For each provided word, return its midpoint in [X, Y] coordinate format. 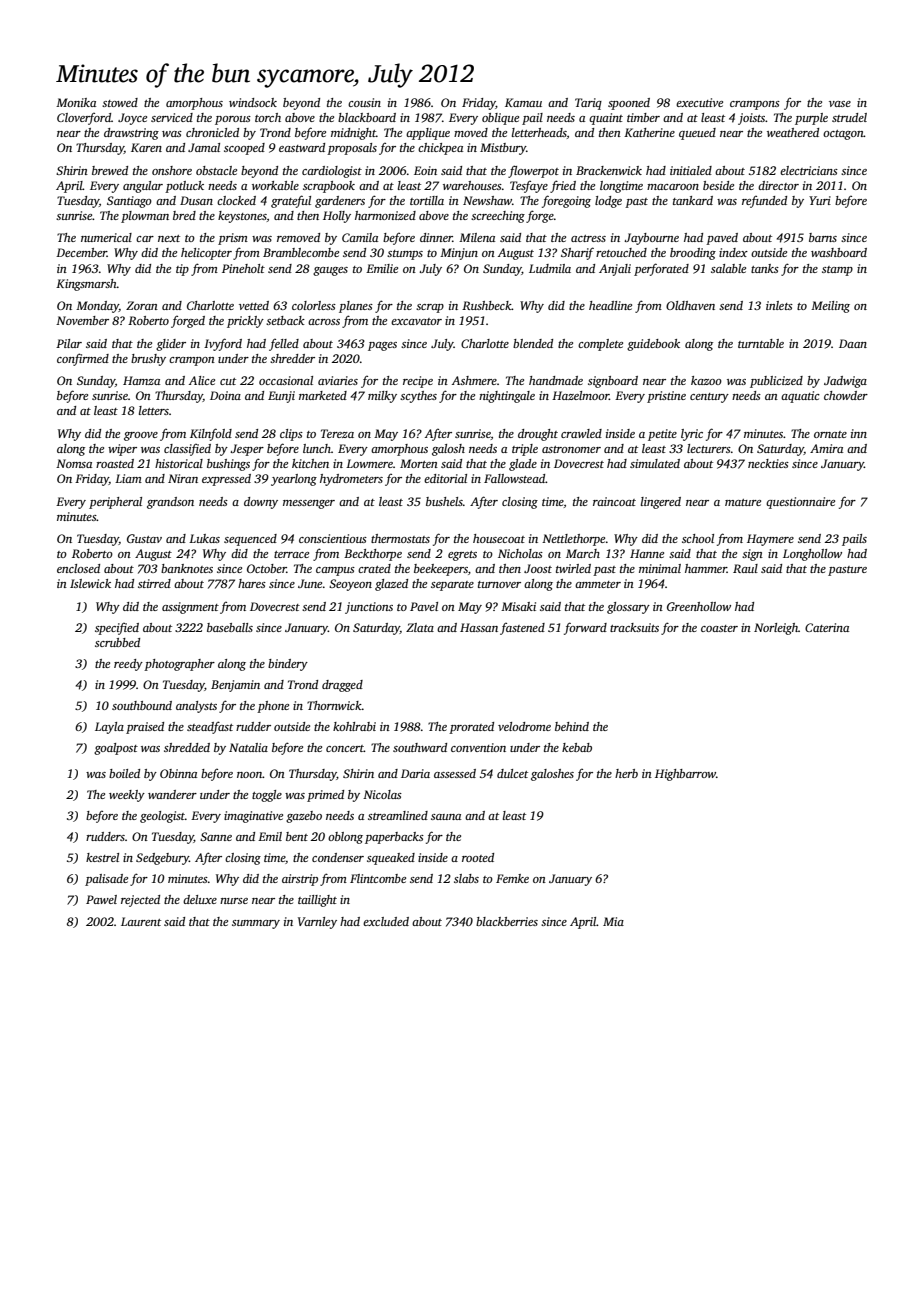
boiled [124, 773]
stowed [120, 102]
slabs [466, 878]
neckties [768, 463]
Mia [613, 921]
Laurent [141, 921]
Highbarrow [685, 775]
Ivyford [223, 344]
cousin [364, 102]
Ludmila [550, 268]
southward [420, 747]
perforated [661, 269]
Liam [128, 478]
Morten [419, 463]
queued [697, 134]
